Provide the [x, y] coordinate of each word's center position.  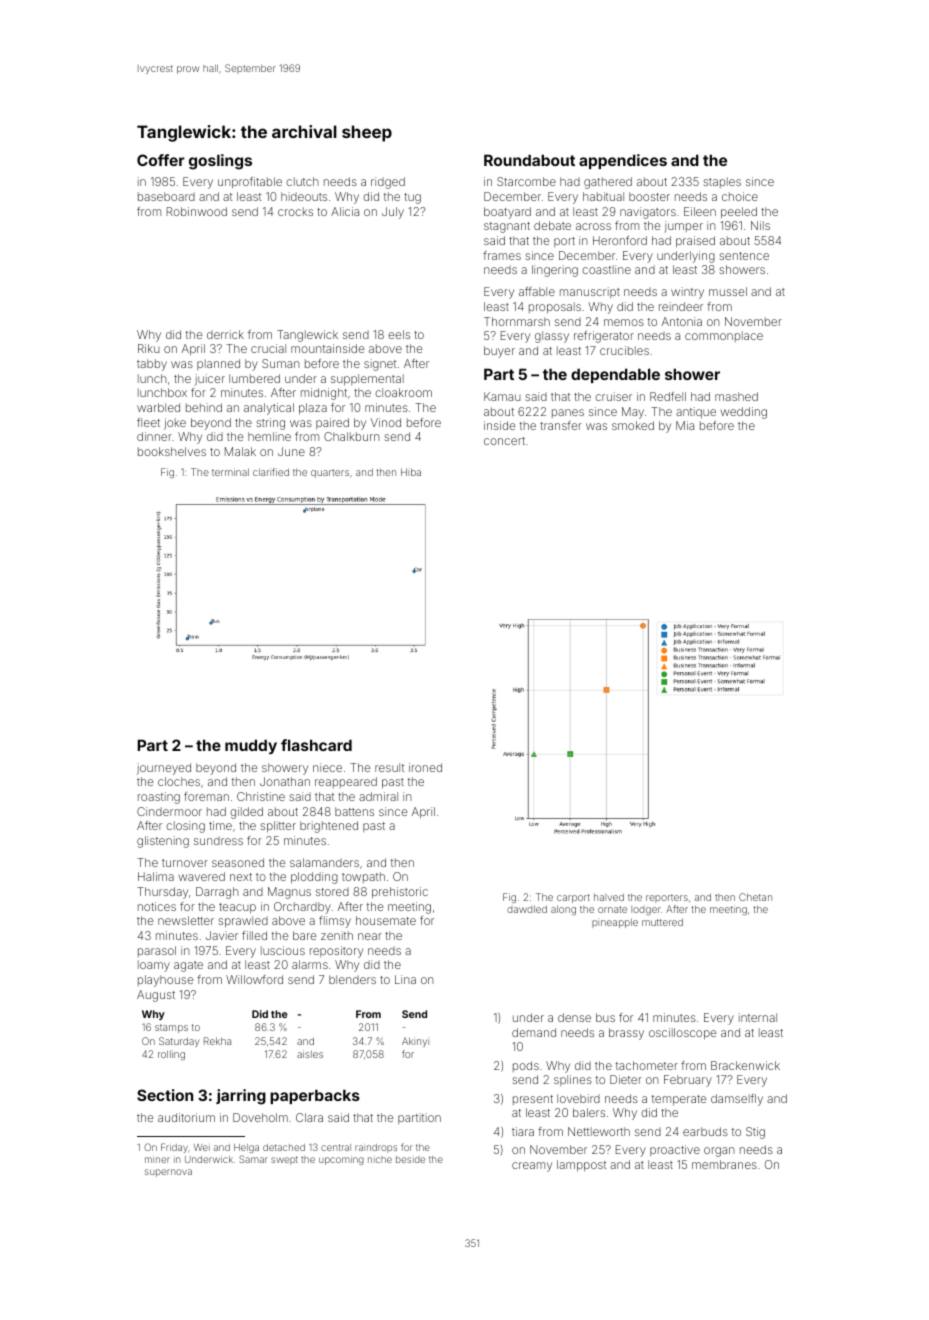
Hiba [411, 472]
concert [504, 441]
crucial [268, 348]
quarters [330, 473]
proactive [675, 1150]
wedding [743, 413]
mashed [736, 396]
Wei [202, 1147]
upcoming [341, 1161]
